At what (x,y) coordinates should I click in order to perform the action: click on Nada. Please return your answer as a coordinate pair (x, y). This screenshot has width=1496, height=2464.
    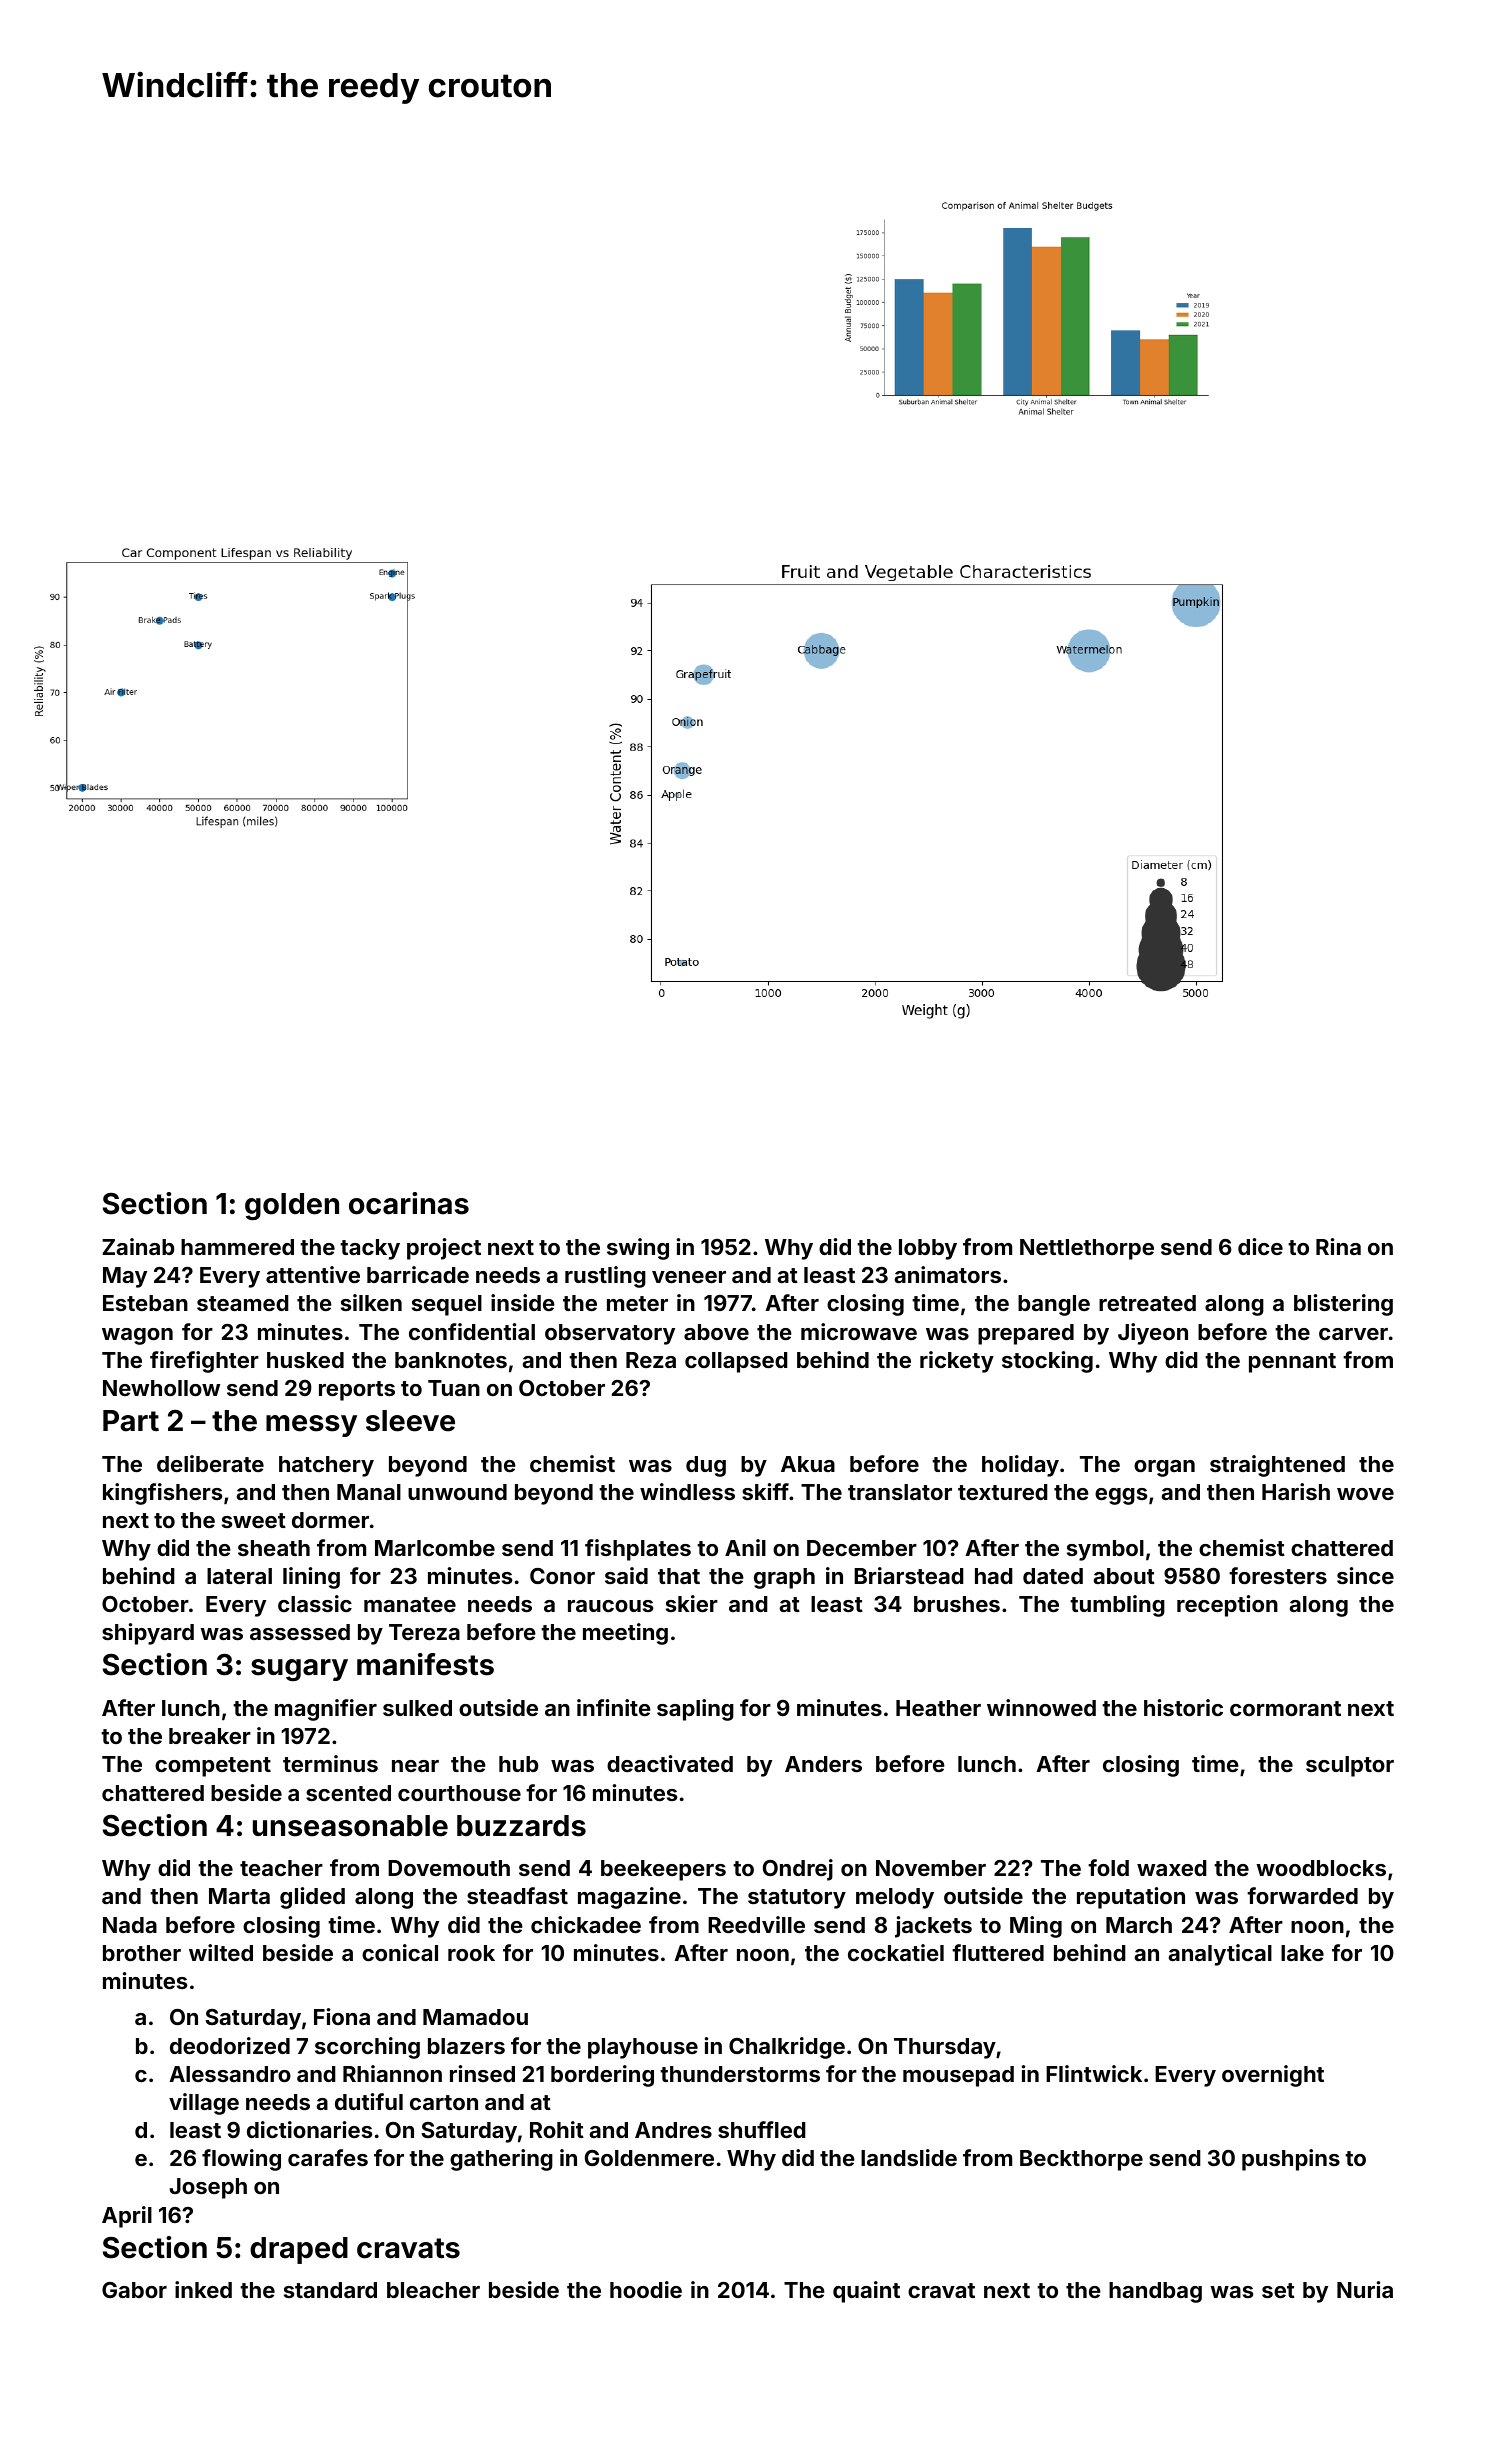
    Looking at the image, I should click on (130, 1925).
